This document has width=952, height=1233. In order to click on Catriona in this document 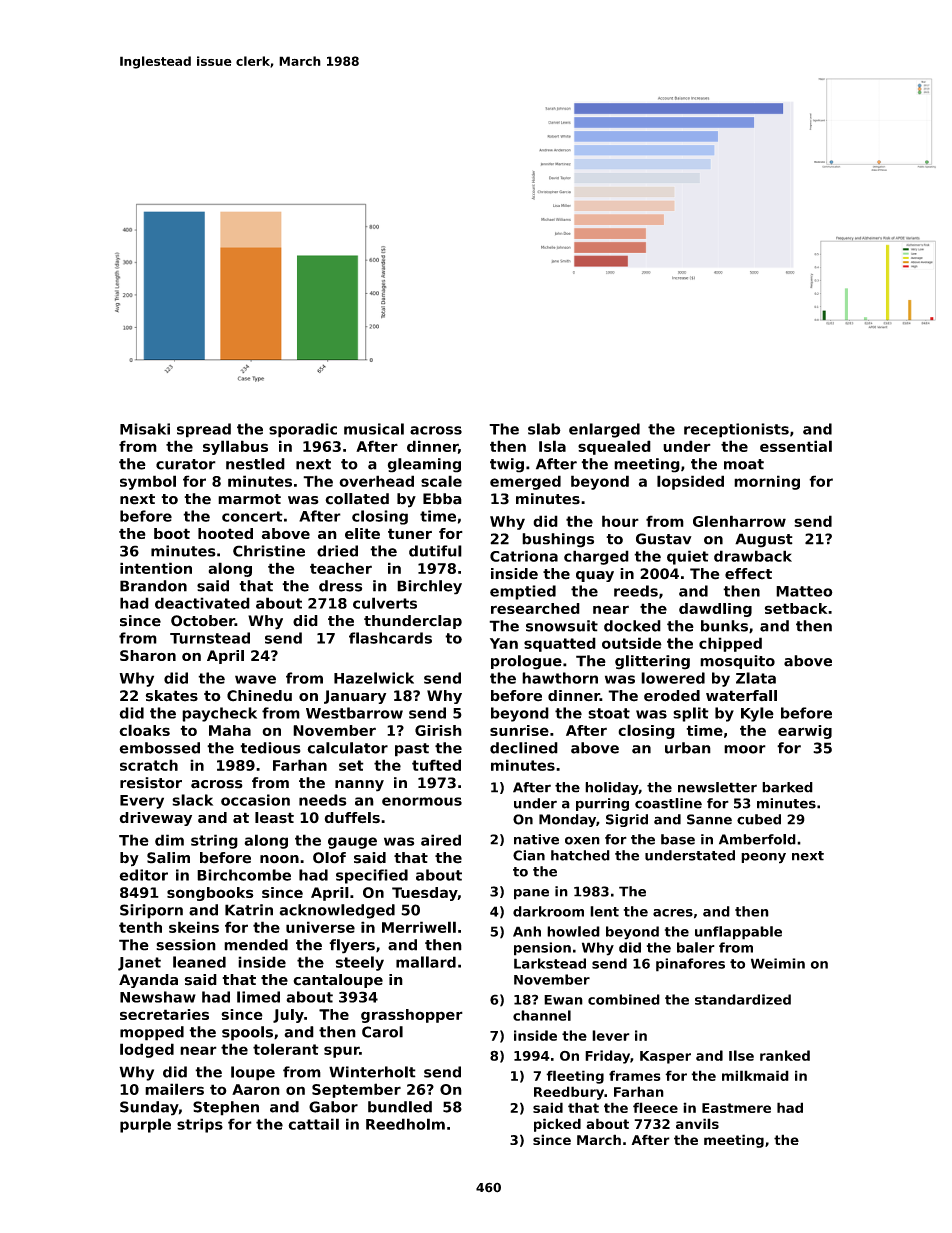, I will do `click(524, 556)`.
